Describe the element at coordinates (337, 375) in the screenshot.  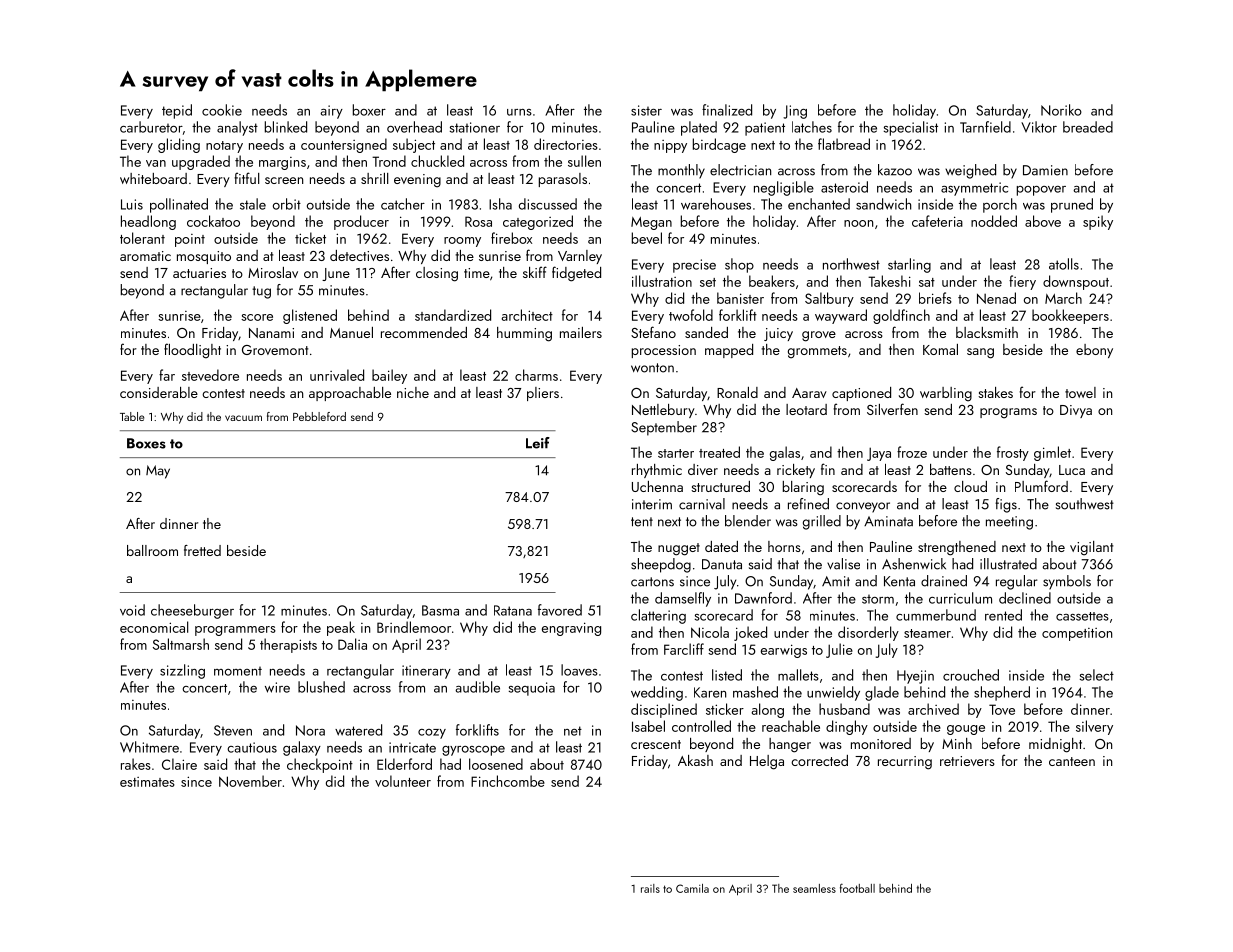
I see `unrivaled` at that location.
